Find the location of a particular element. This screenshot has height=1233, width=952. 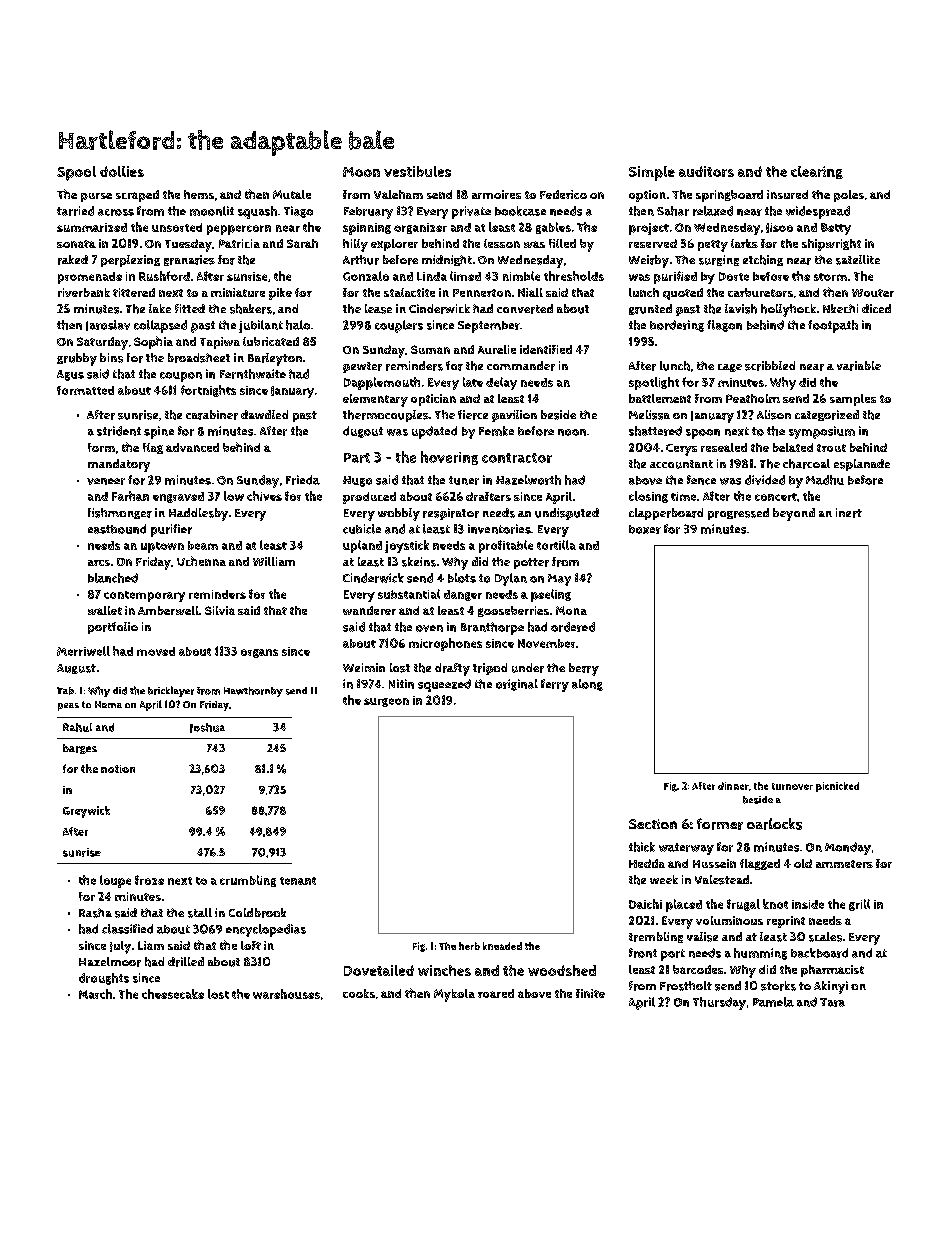

moved is located at coordinates (156, 651).
